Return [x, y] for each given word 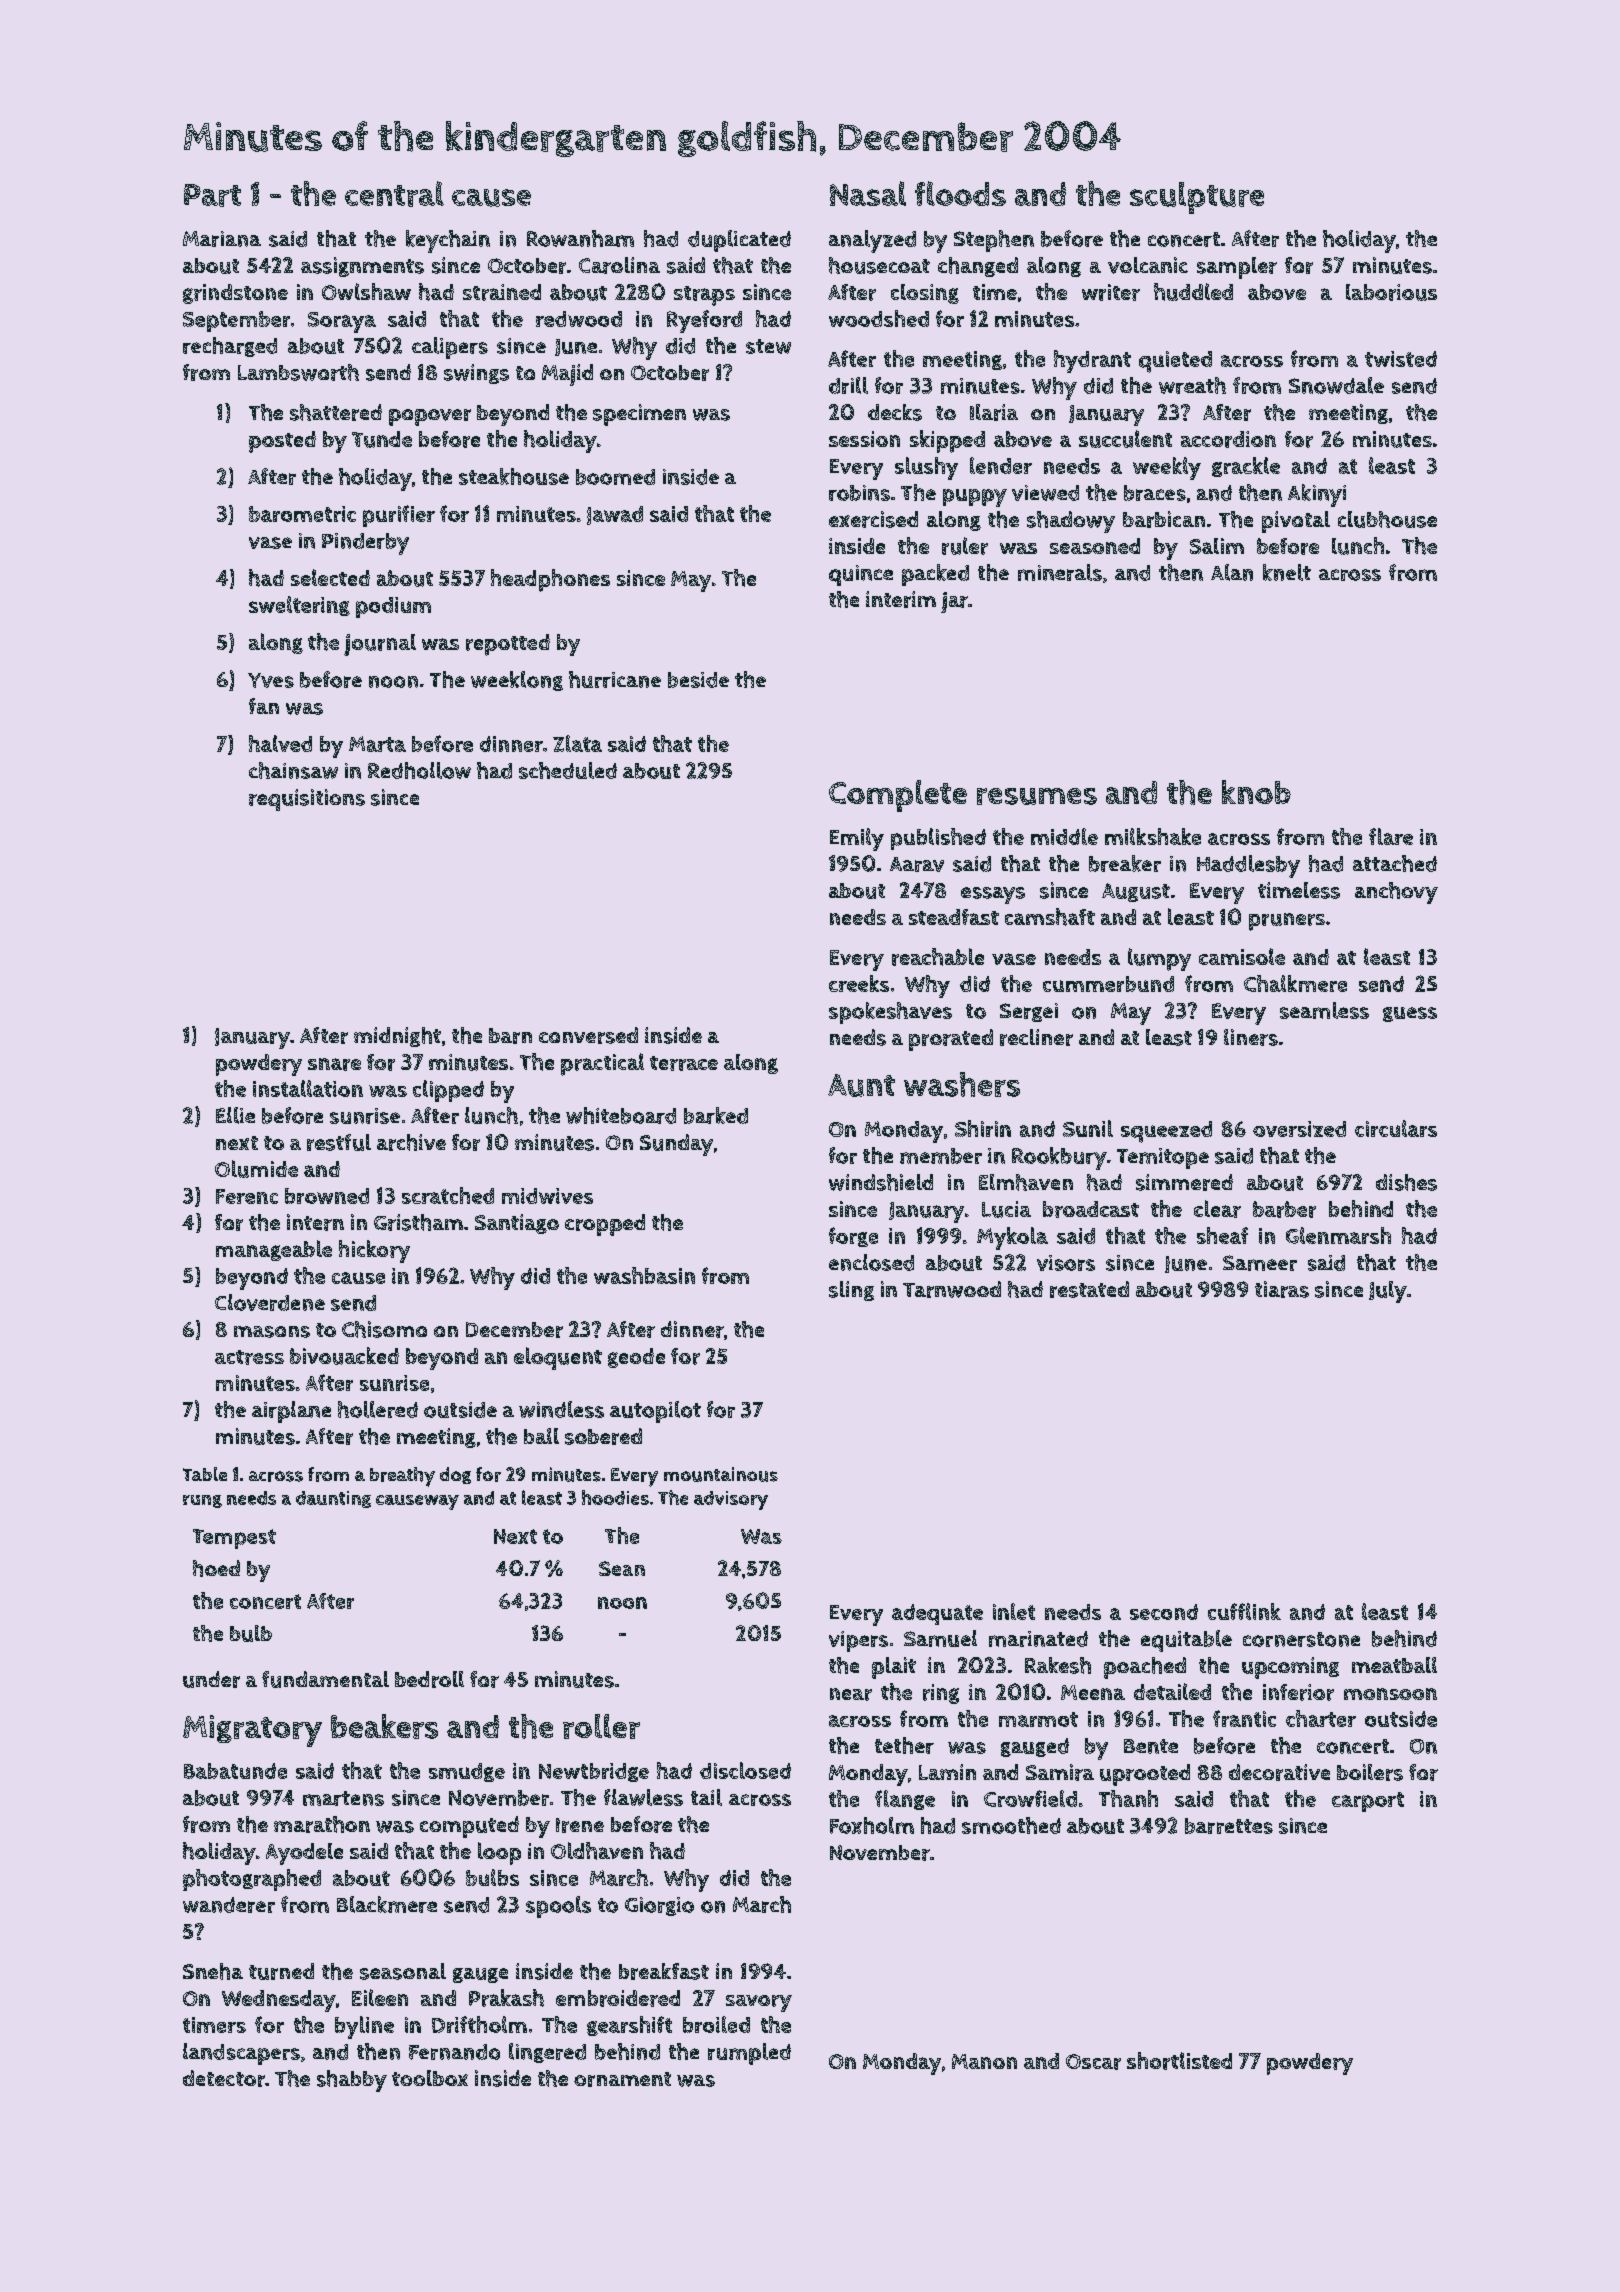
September [236, 321]
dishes [1406, 1182]
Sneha [213, 1971]
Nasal [868, 193]
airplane [291, 1412]
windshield [881, 1182]
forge [853, 1237]
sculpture [1197, 198]
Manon [984, 2061]
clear [1217, 1209]
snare [334, 1064]
